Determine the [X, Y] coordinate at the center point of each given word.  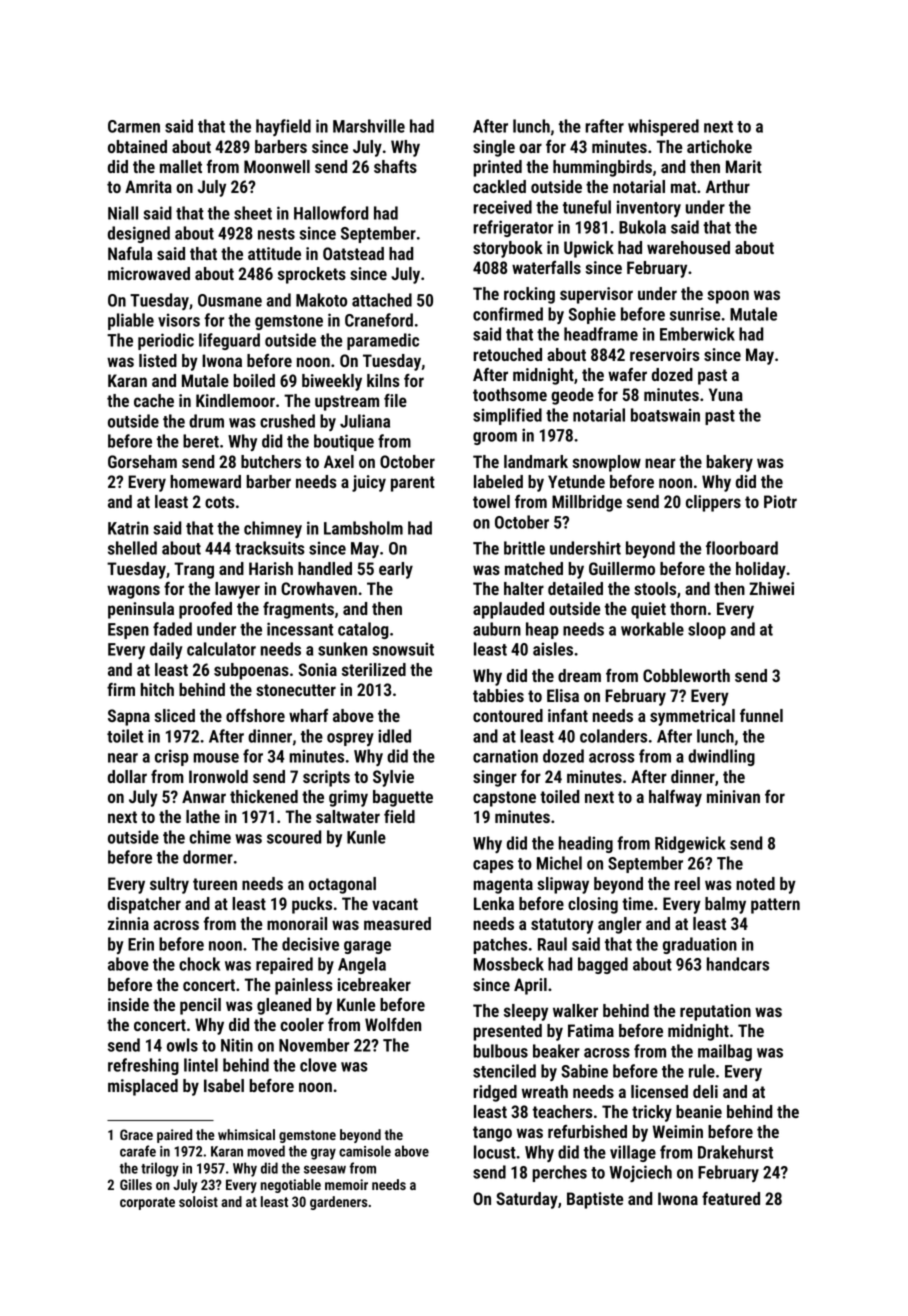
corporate [147, 1203]
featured [731, 1198]
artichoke [719, 146]
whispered [663, 127]
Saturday [527, 1200]
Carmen [134, 126]
